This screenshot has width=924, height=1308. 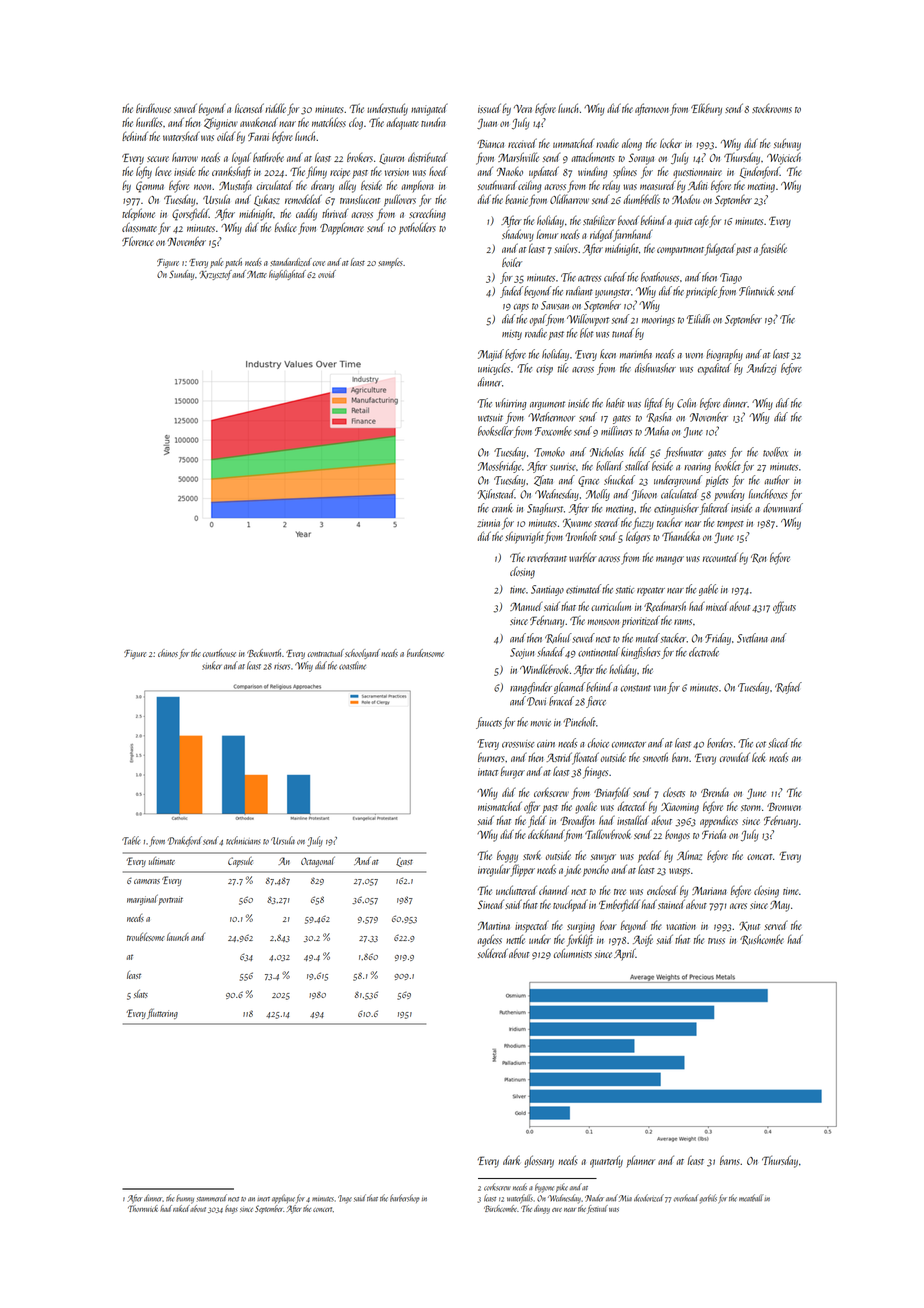 I want to click on downward, so click(x=783, y=508).
